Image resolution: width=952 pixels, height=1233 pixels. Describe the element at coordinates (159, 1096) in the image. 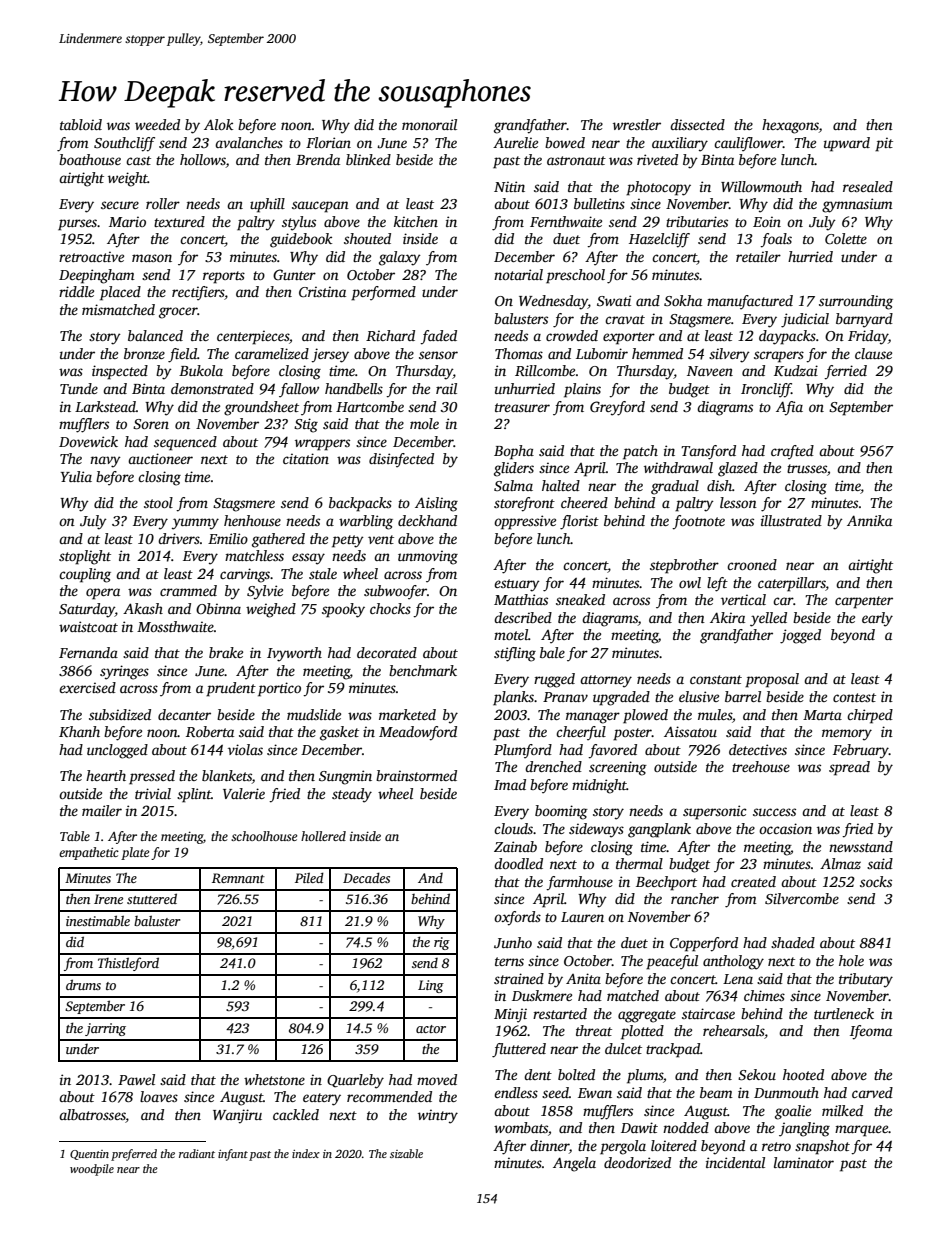

I see `loaves` at that location.
